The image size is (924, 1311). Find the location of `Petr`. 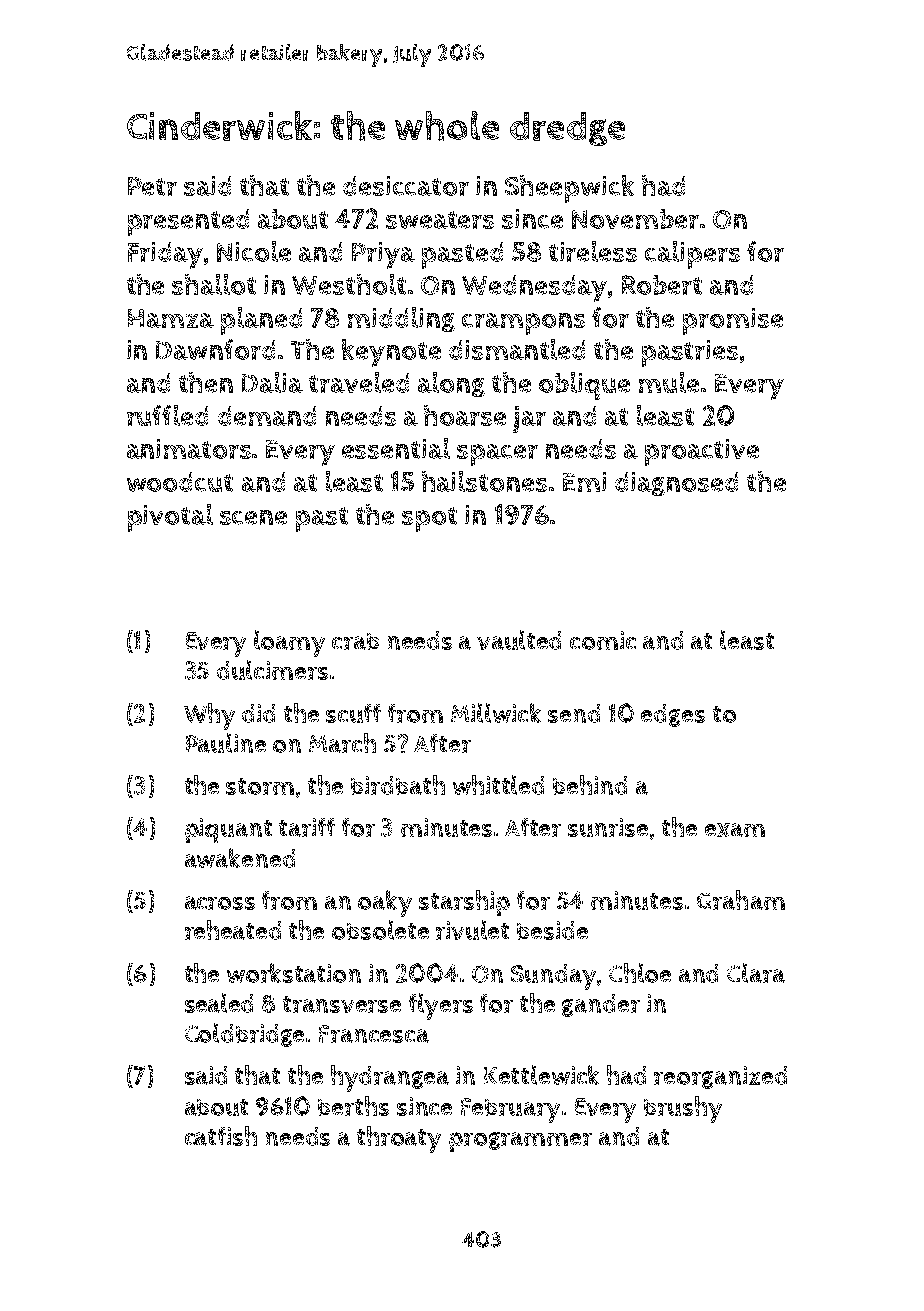

Petr is located at coordinates (152, 186).
